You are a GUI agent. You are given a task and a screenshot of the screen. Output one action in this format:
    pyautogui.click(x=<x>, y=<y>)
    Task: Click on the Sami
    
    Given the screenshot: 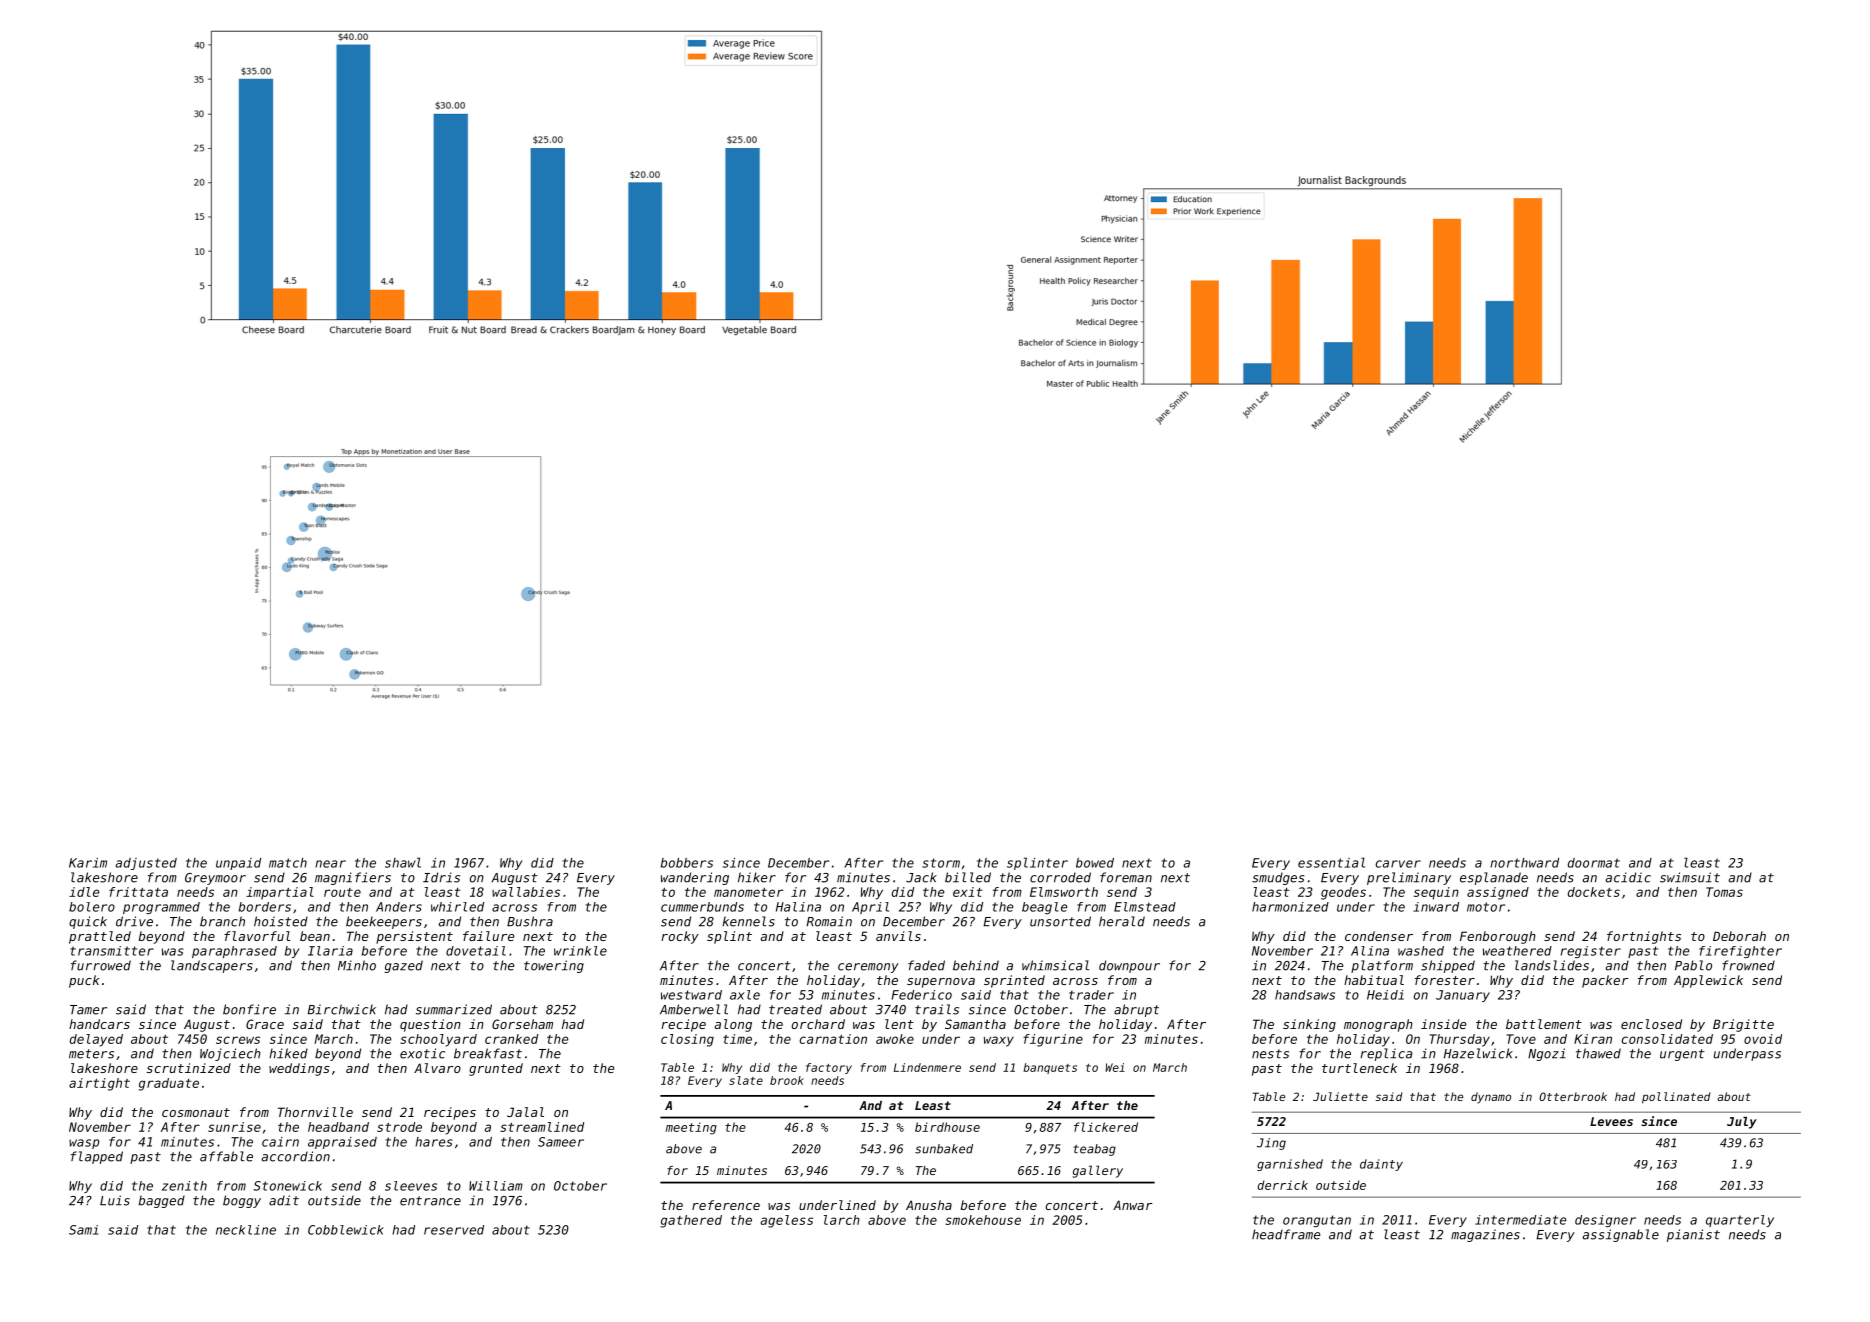 What is the action you would take?
    pyautogui.click(x=83, y=1230)
